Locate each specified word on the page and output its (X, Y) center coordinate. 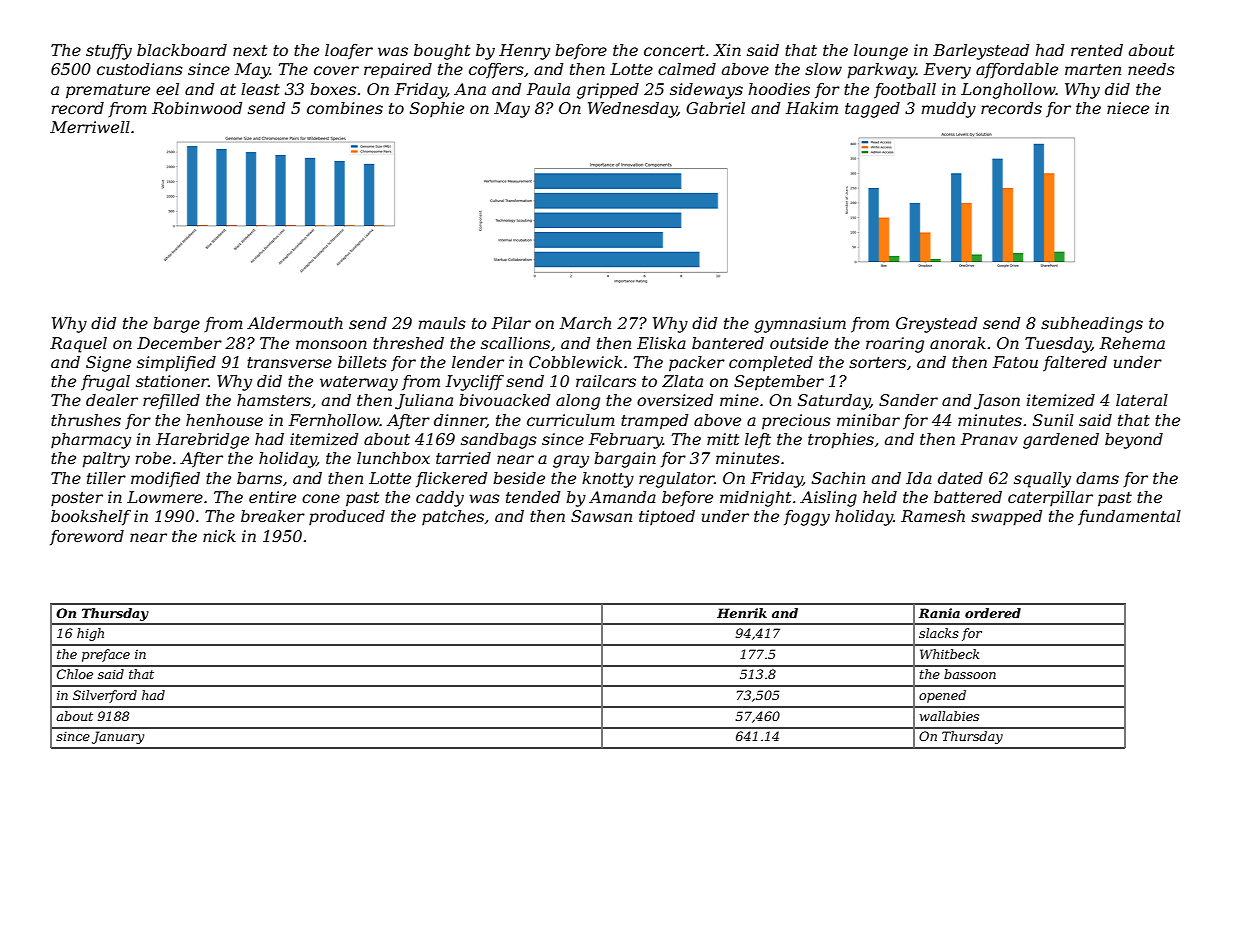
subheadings (1092, 325)
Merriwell (90, 127)
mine (739, 400)
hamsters (274, 400)
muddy (949, 110)
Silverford (105, 696)
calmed (687, 69)
